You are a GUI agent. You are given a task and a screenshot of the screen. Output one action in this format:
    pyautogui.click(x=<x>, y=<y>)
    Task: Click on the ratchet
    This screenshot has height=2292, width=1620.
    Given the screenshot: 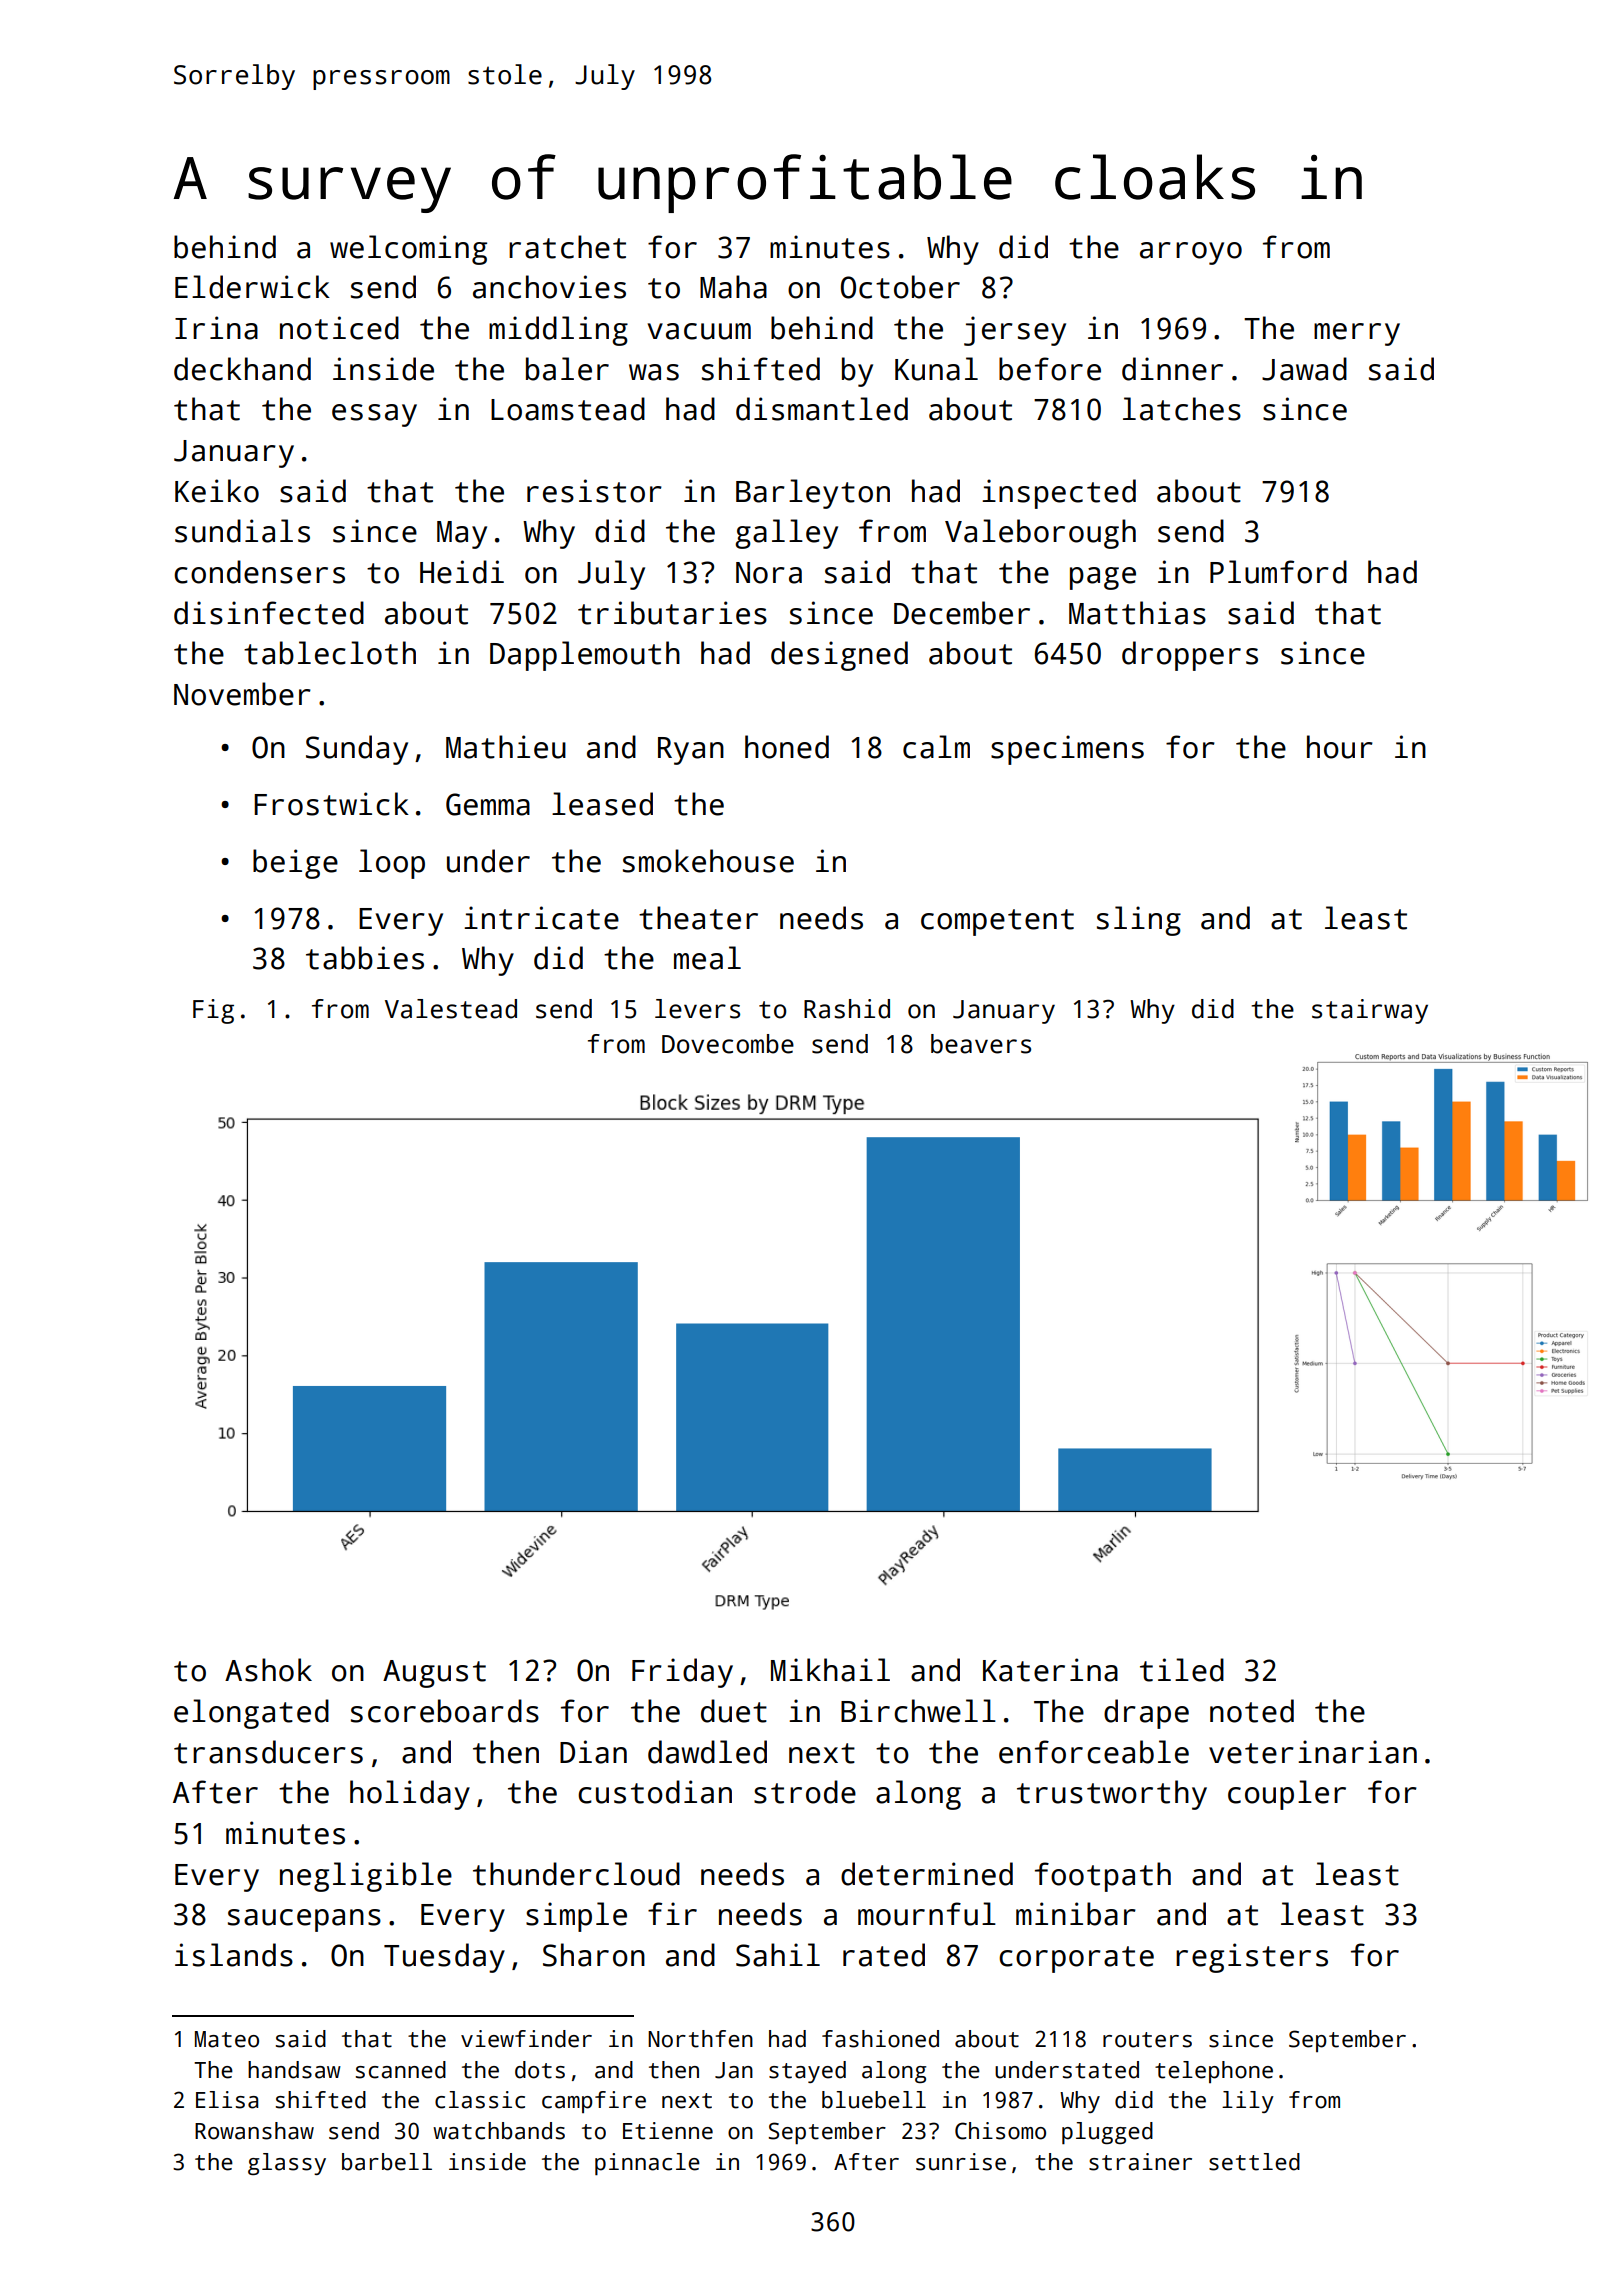 What is the action you would take?
    pyautogui.click(x=567, y=247)
